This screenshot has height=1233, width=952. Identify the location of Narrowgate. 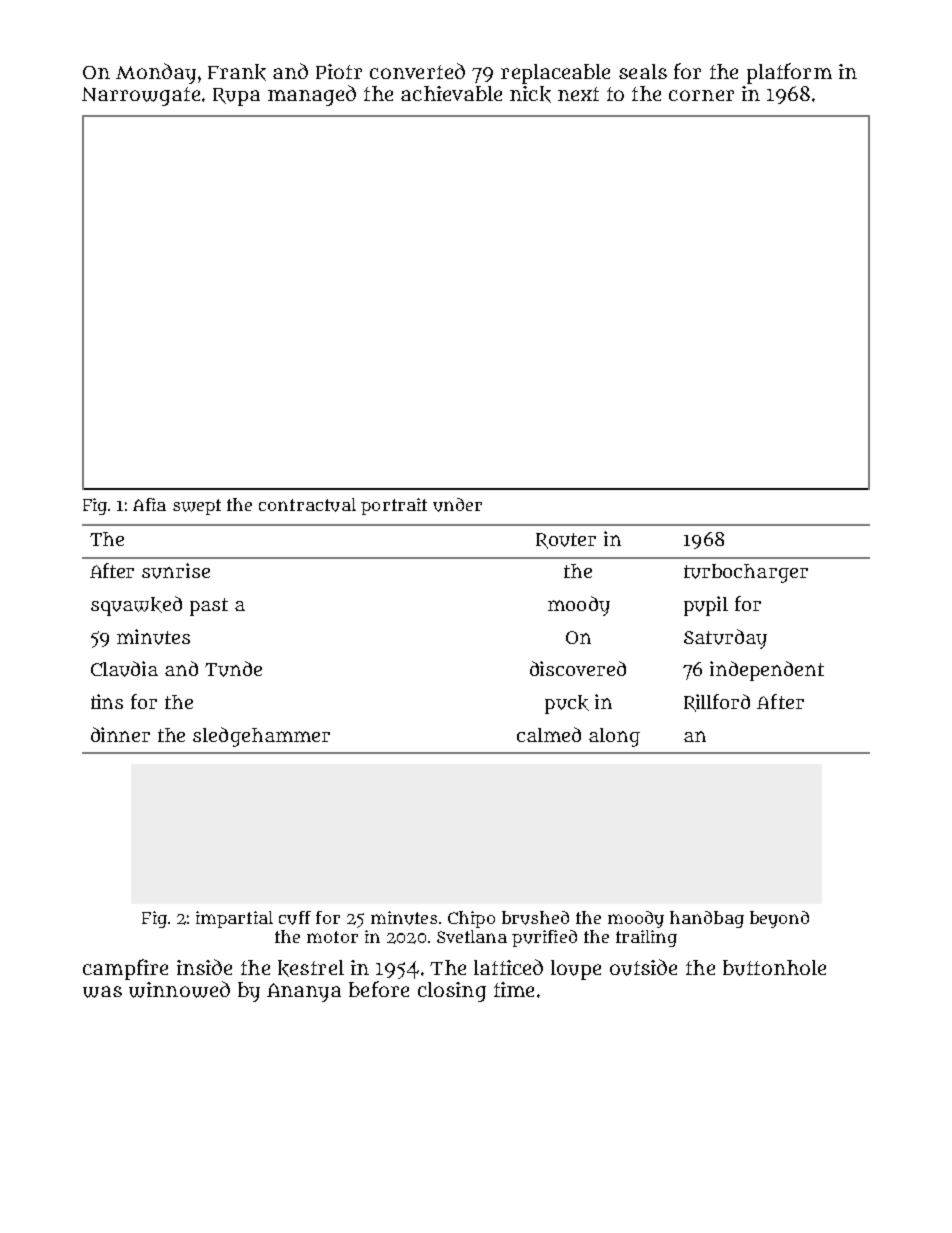
(141, 96).
